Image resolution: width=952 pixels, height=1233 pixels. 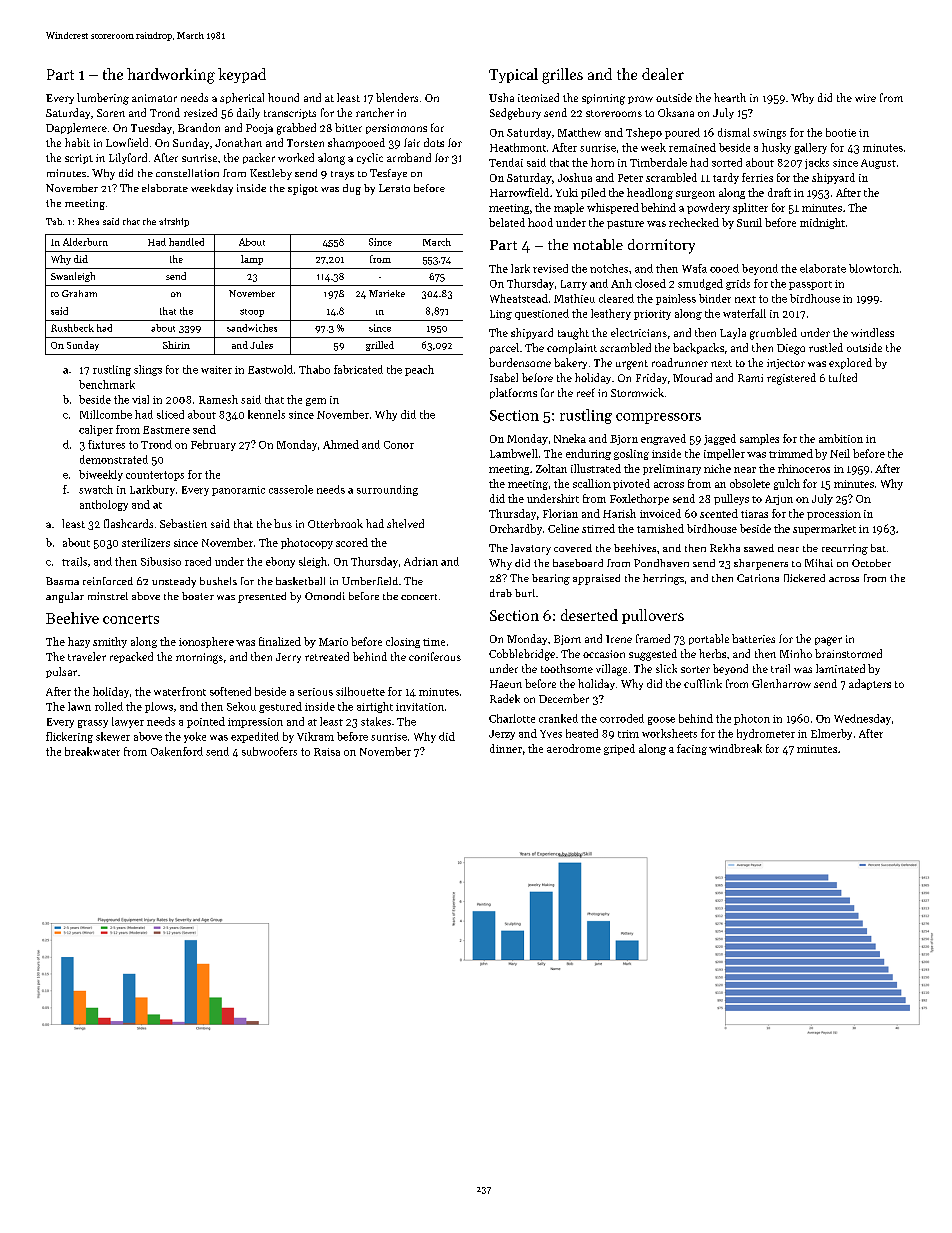 What do you see at coordinates (242, 75) in the page?
I see `keypad` at bounding box center [242, 75].
